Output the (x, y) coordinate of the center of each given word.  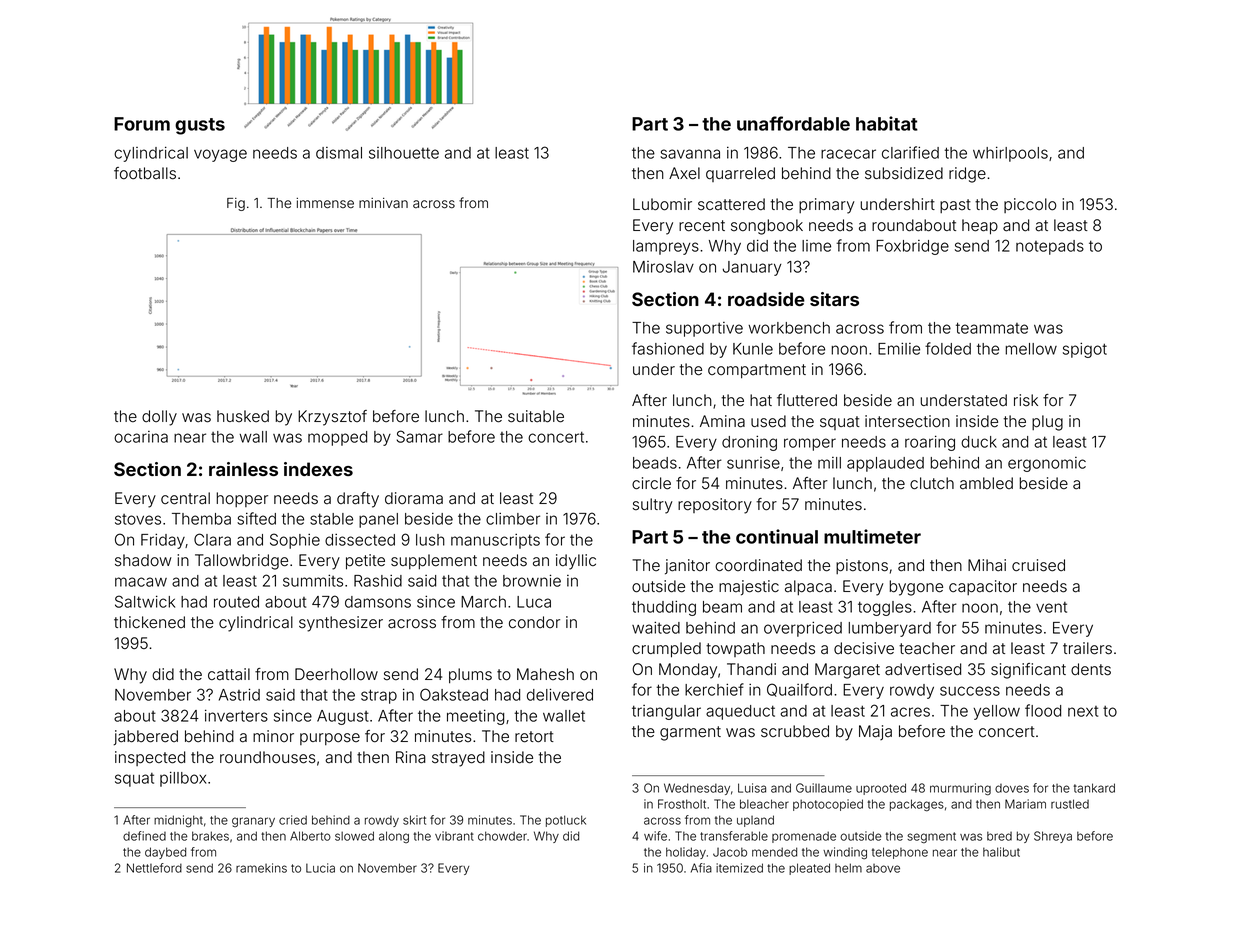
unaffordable (793, 123)
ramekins (261, 868)
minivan (383, 203)
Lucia (320, 868)
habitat (887, 123)
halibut (1001, 852)
